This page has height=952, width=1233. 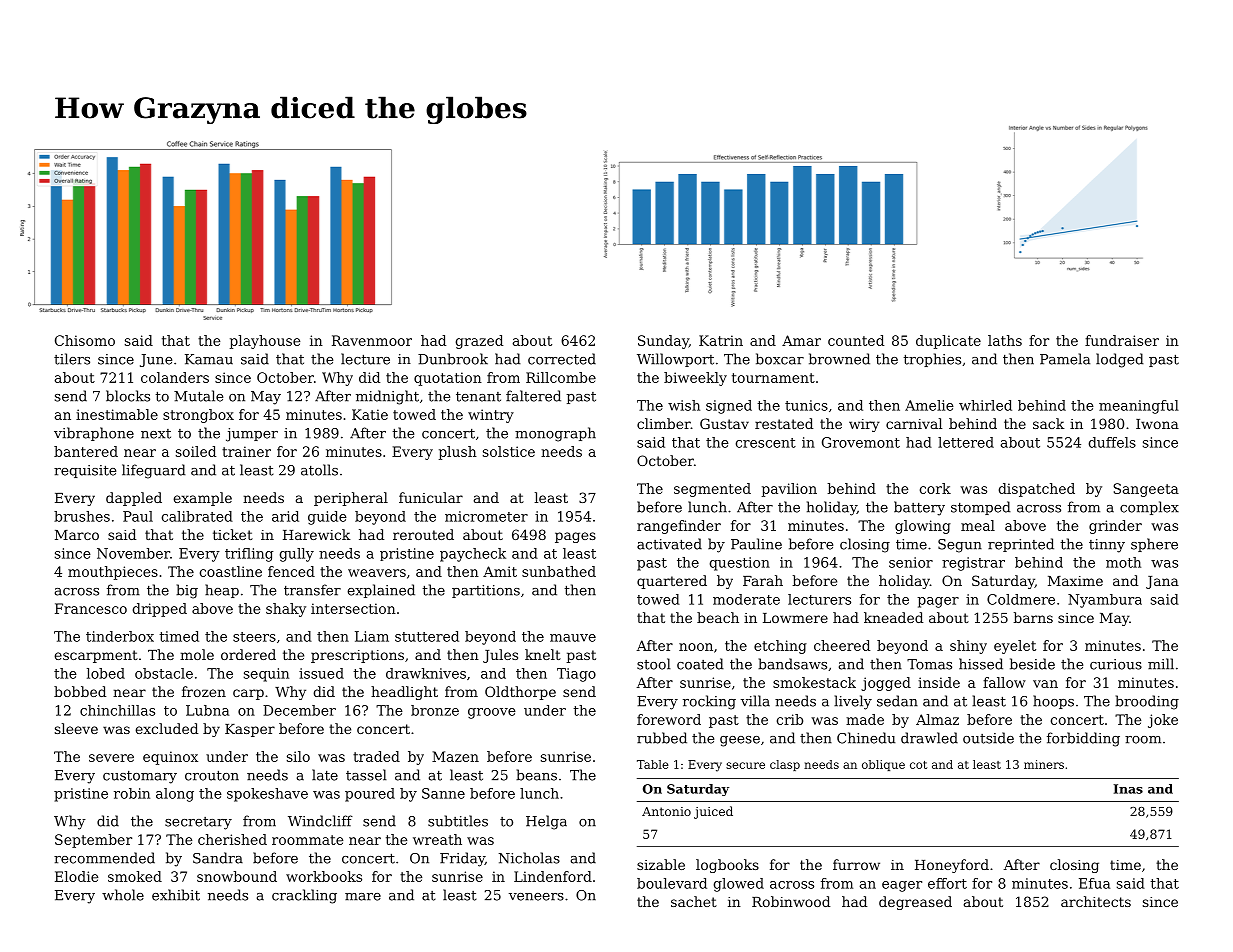 What do you see at coordinates (1122, 340) in the page?
I see `fundraiser` at bounding box center [1122, 340].
